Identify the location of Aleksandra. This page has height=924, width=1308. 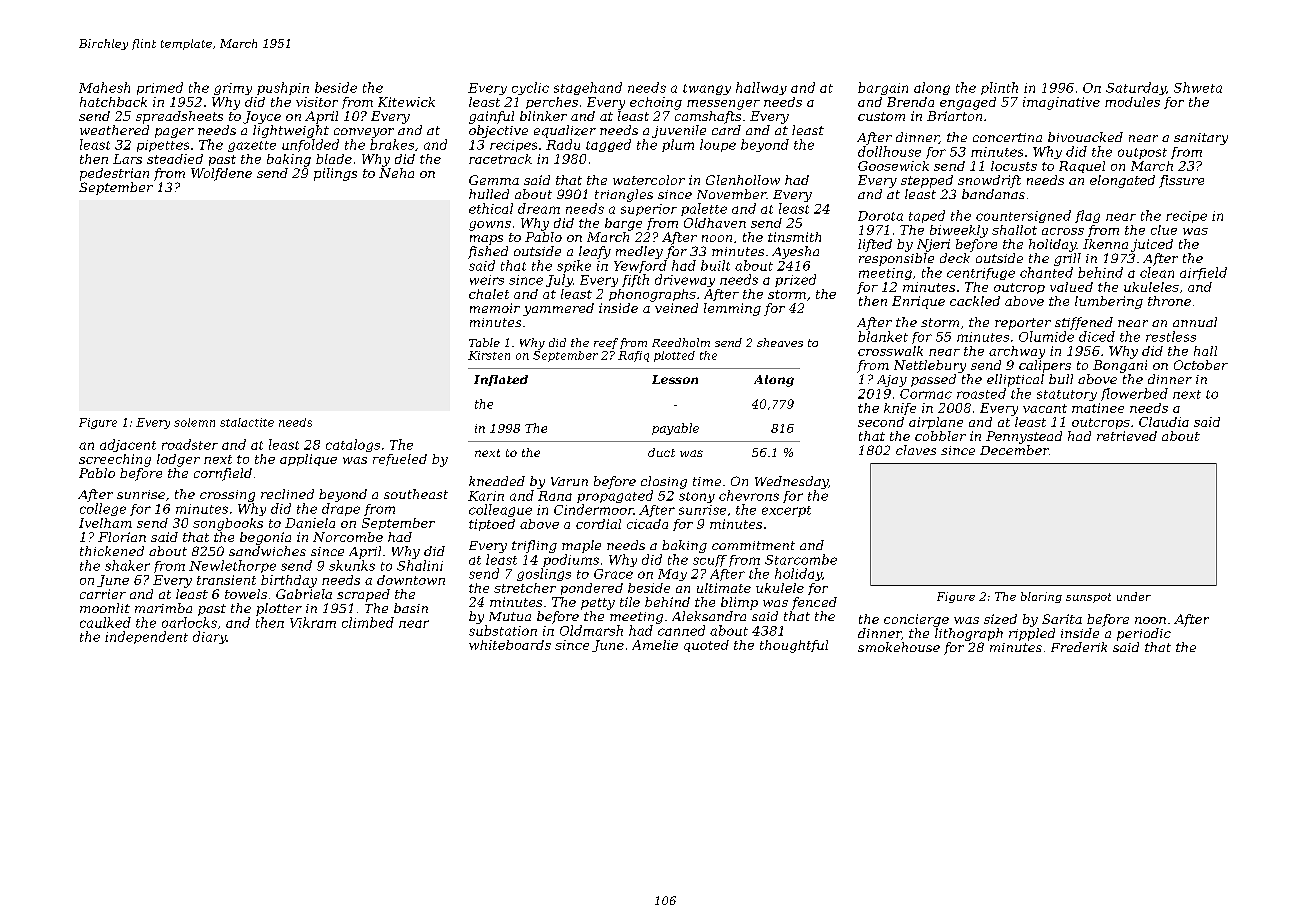
(709, 616).
